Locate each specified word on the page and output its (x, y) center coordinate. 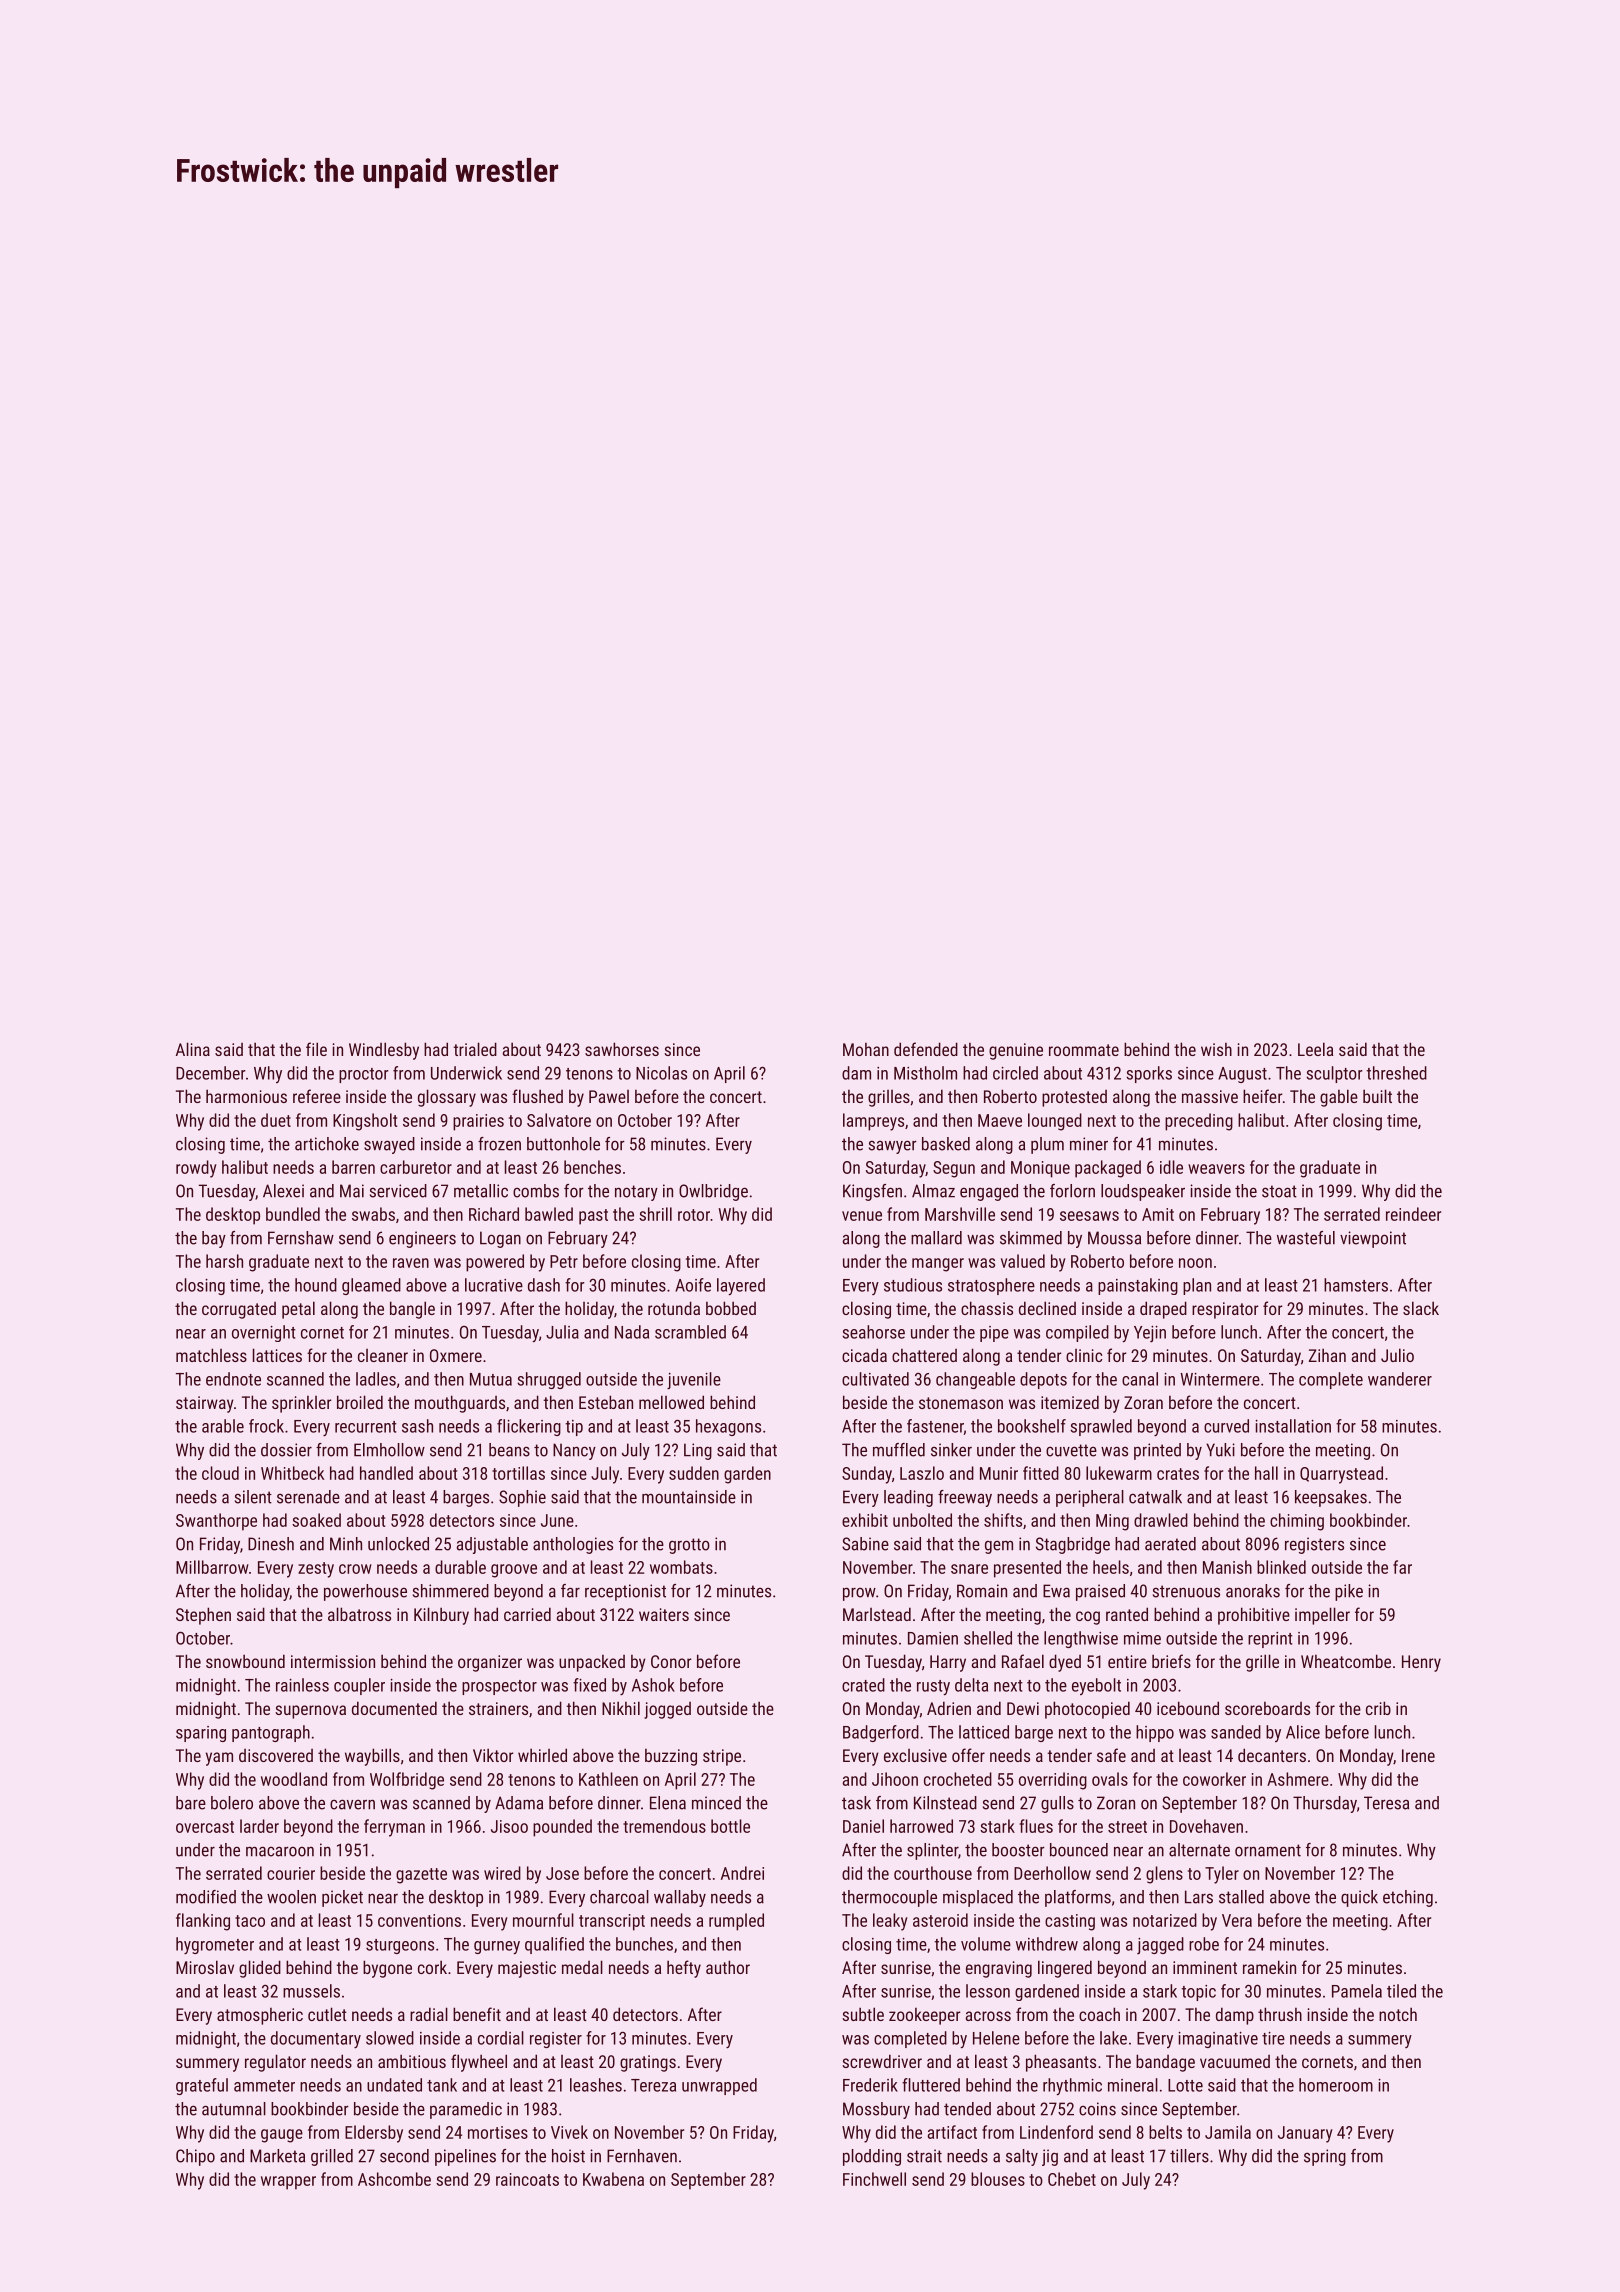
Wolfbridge (407, 1781)
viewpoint (1373, 1239)
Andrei (742, 1873)
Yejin (1150, 1334)
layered (741, 1287)
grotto (689, 1546)
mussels (311, 1991)
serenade (308, 1497)
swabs (373, 1214)
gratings (648, 2063)
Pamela (1357, 1991)
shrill (655, 1214)
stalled (1241, 1897)
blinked (1281, 1567)
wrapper (288, 2183)
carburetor (416, 1167)
